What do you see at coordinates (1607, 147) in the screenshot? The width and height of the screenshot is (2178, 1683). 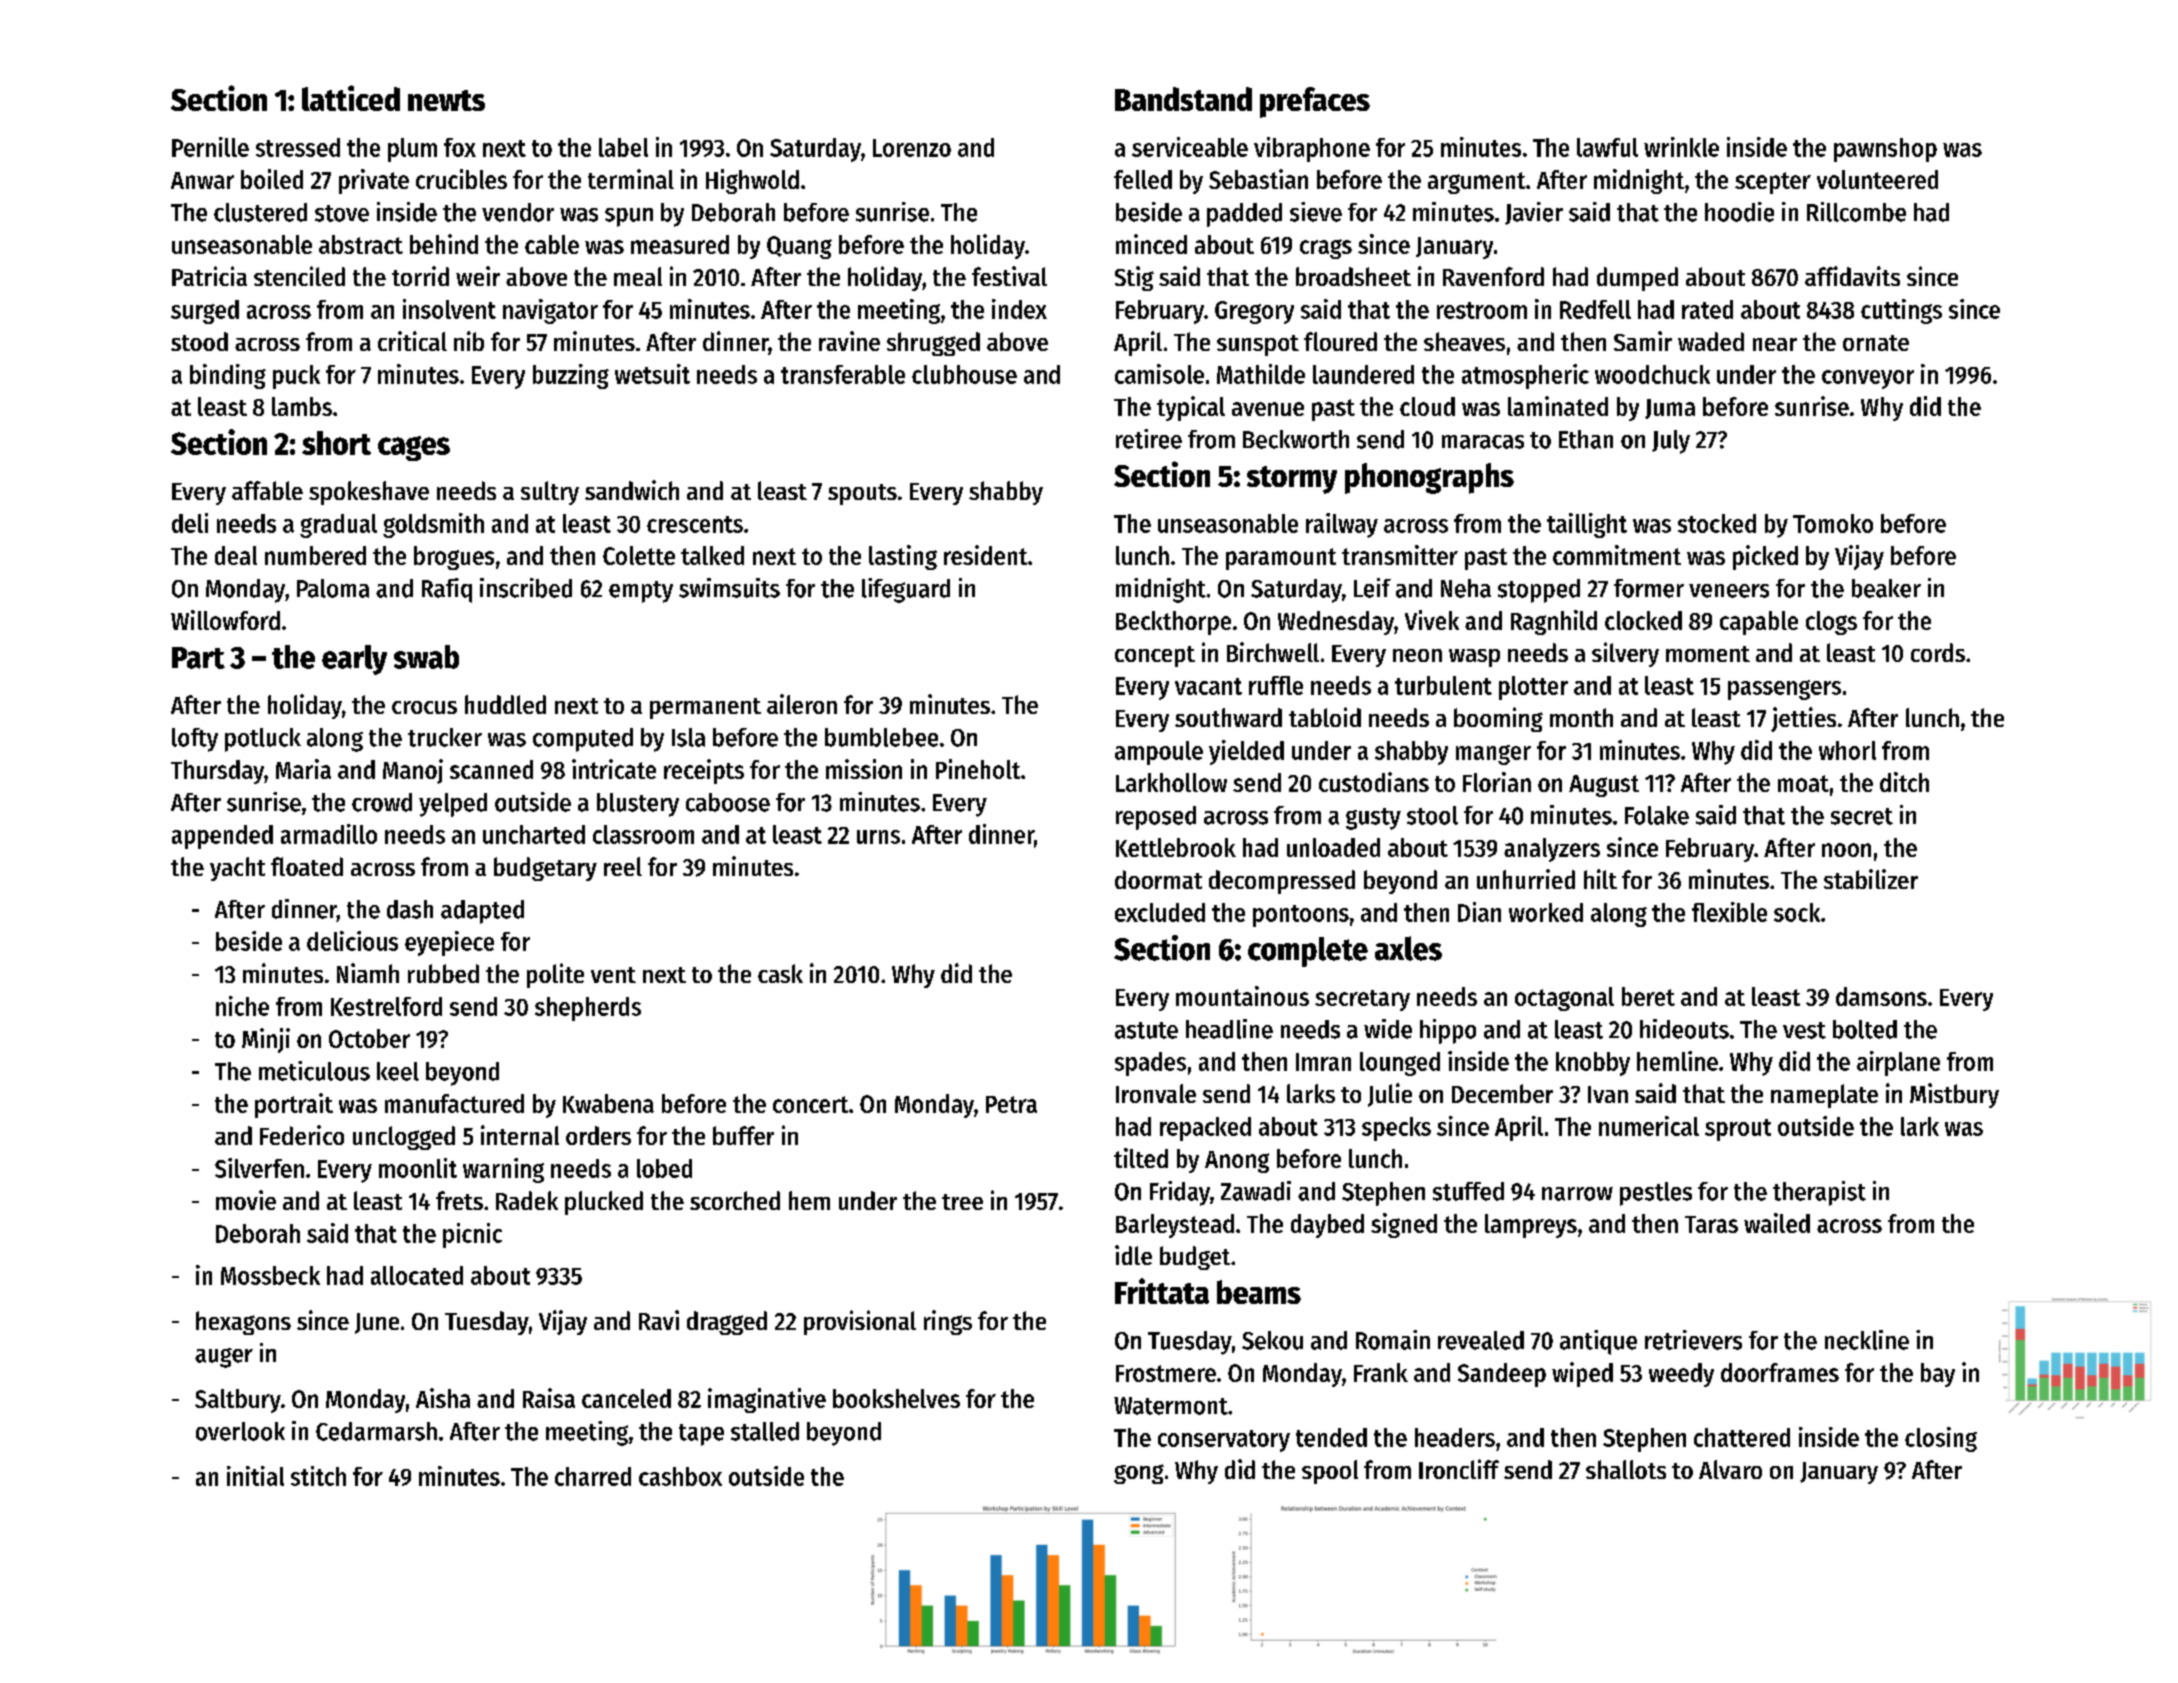 I see `lawful` at bounding box center [1607, 147].
